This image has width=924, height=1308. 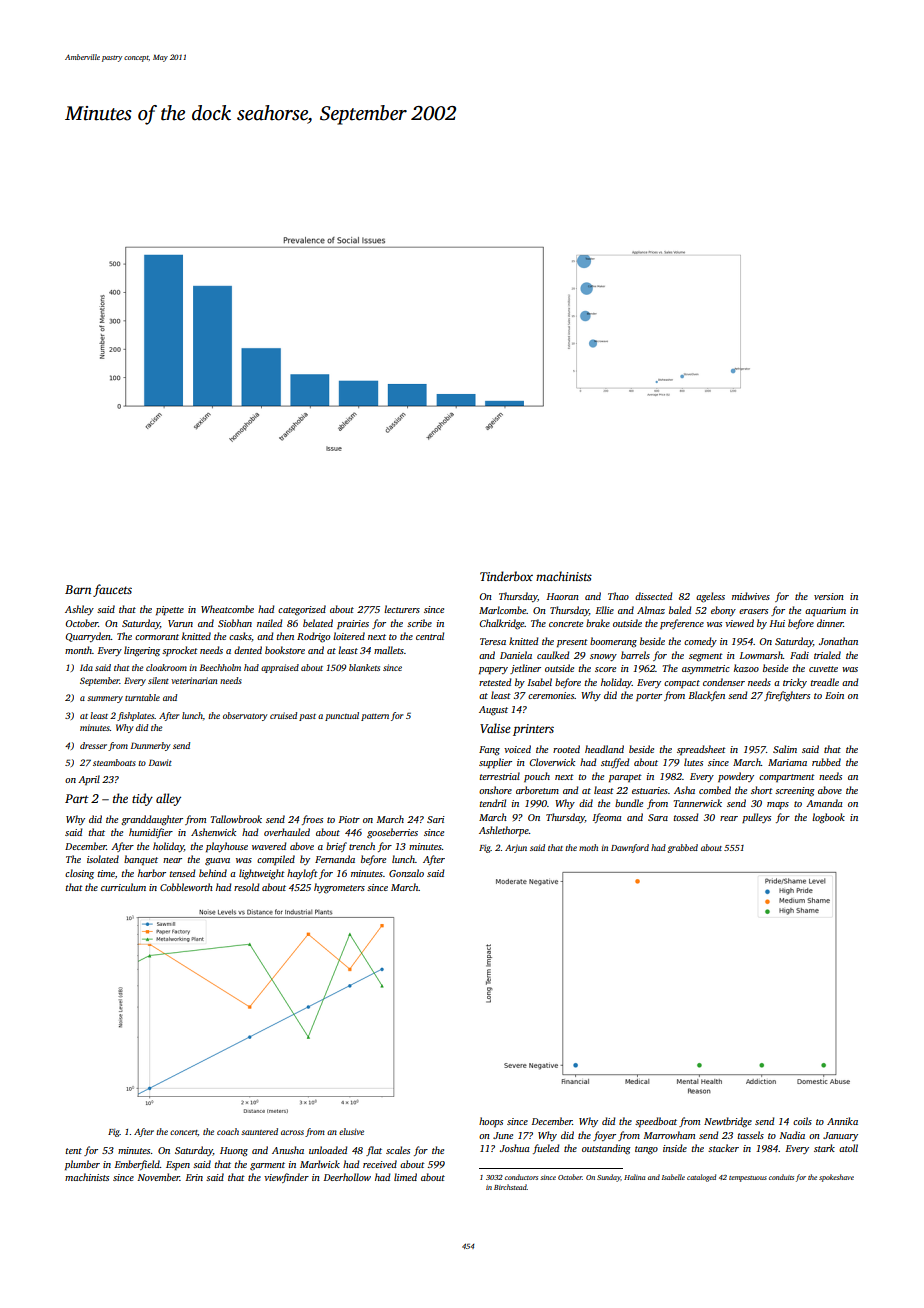 What do you see at coordinates (684, 790) in the image?
I see `Asha` at bounding box center [684, 790].
